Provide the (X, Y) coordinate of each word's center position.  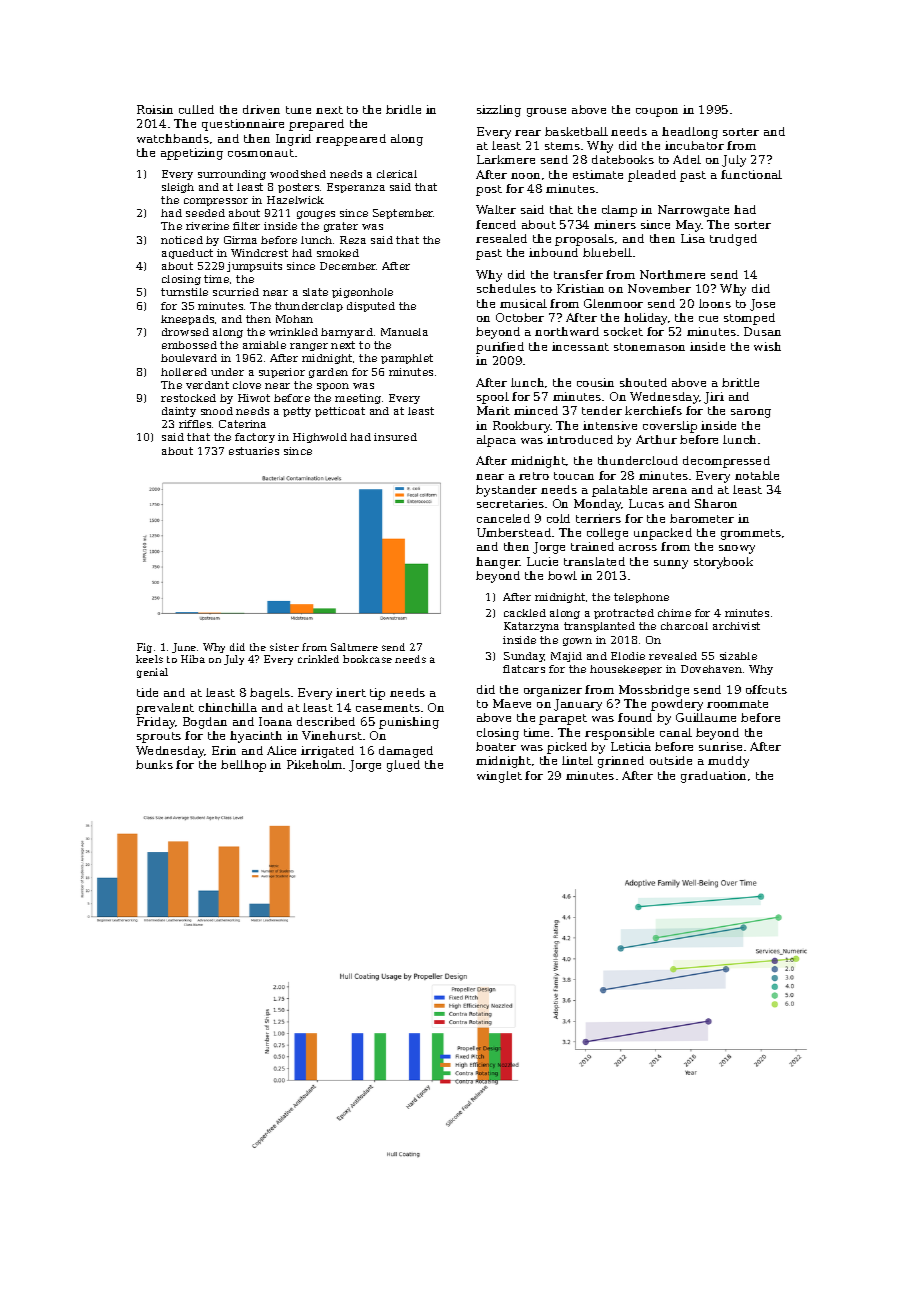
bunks (154, 764)
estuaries (254, 451)
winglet (499, 777)
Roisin (155, 109)
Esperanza (356, 188)
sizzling (499, 111)
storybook (723, 563)
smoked (338, 253)
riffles (195, 424)
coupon (657, 112)
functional (751, 174)
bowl (562, 575)
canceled (503, 518)
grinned (621, 762)
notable (757, 475)
